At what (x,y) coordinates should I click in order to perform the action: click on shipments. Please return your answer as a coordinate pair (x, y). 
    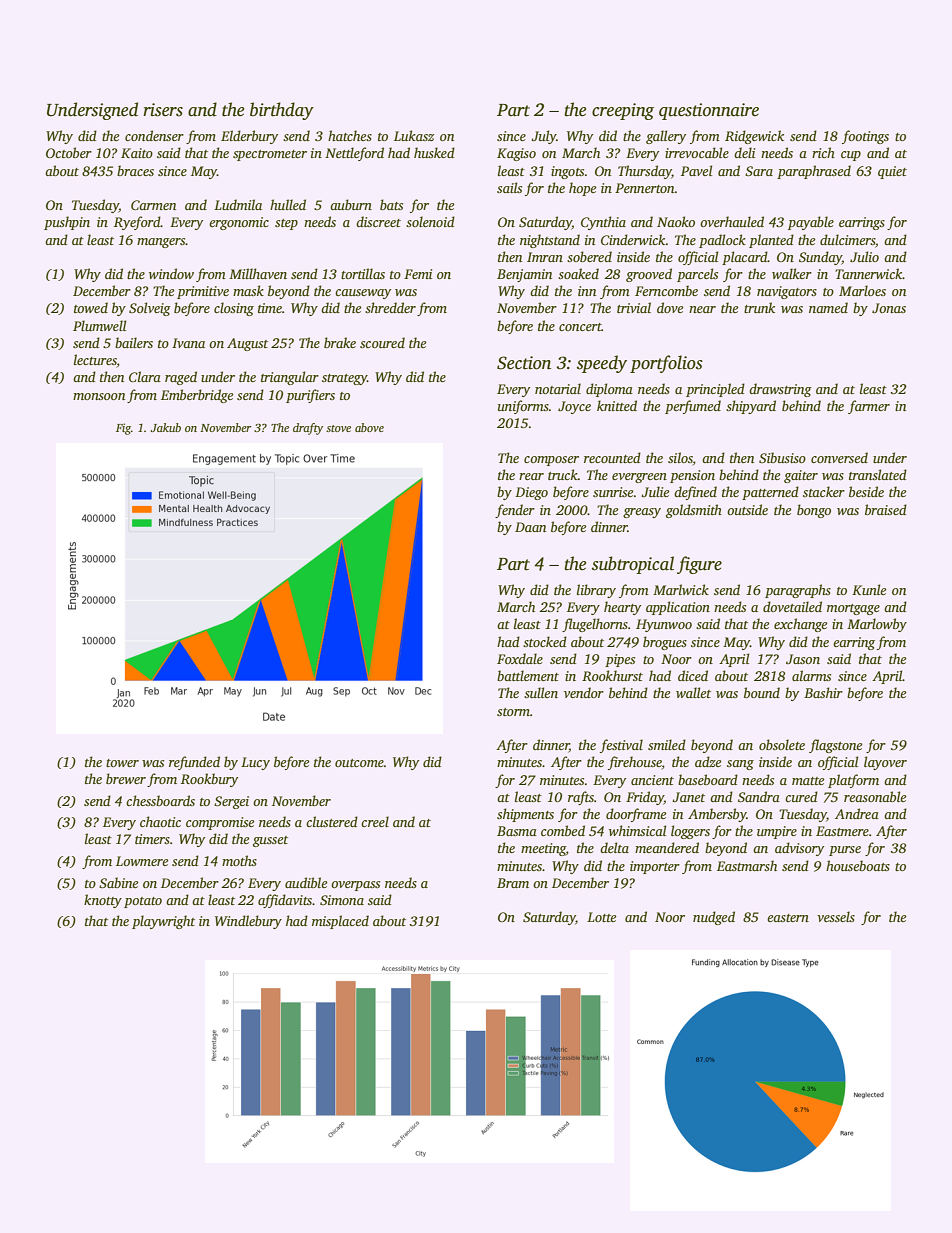
    Looking at the image, I should click on (525, 815).
